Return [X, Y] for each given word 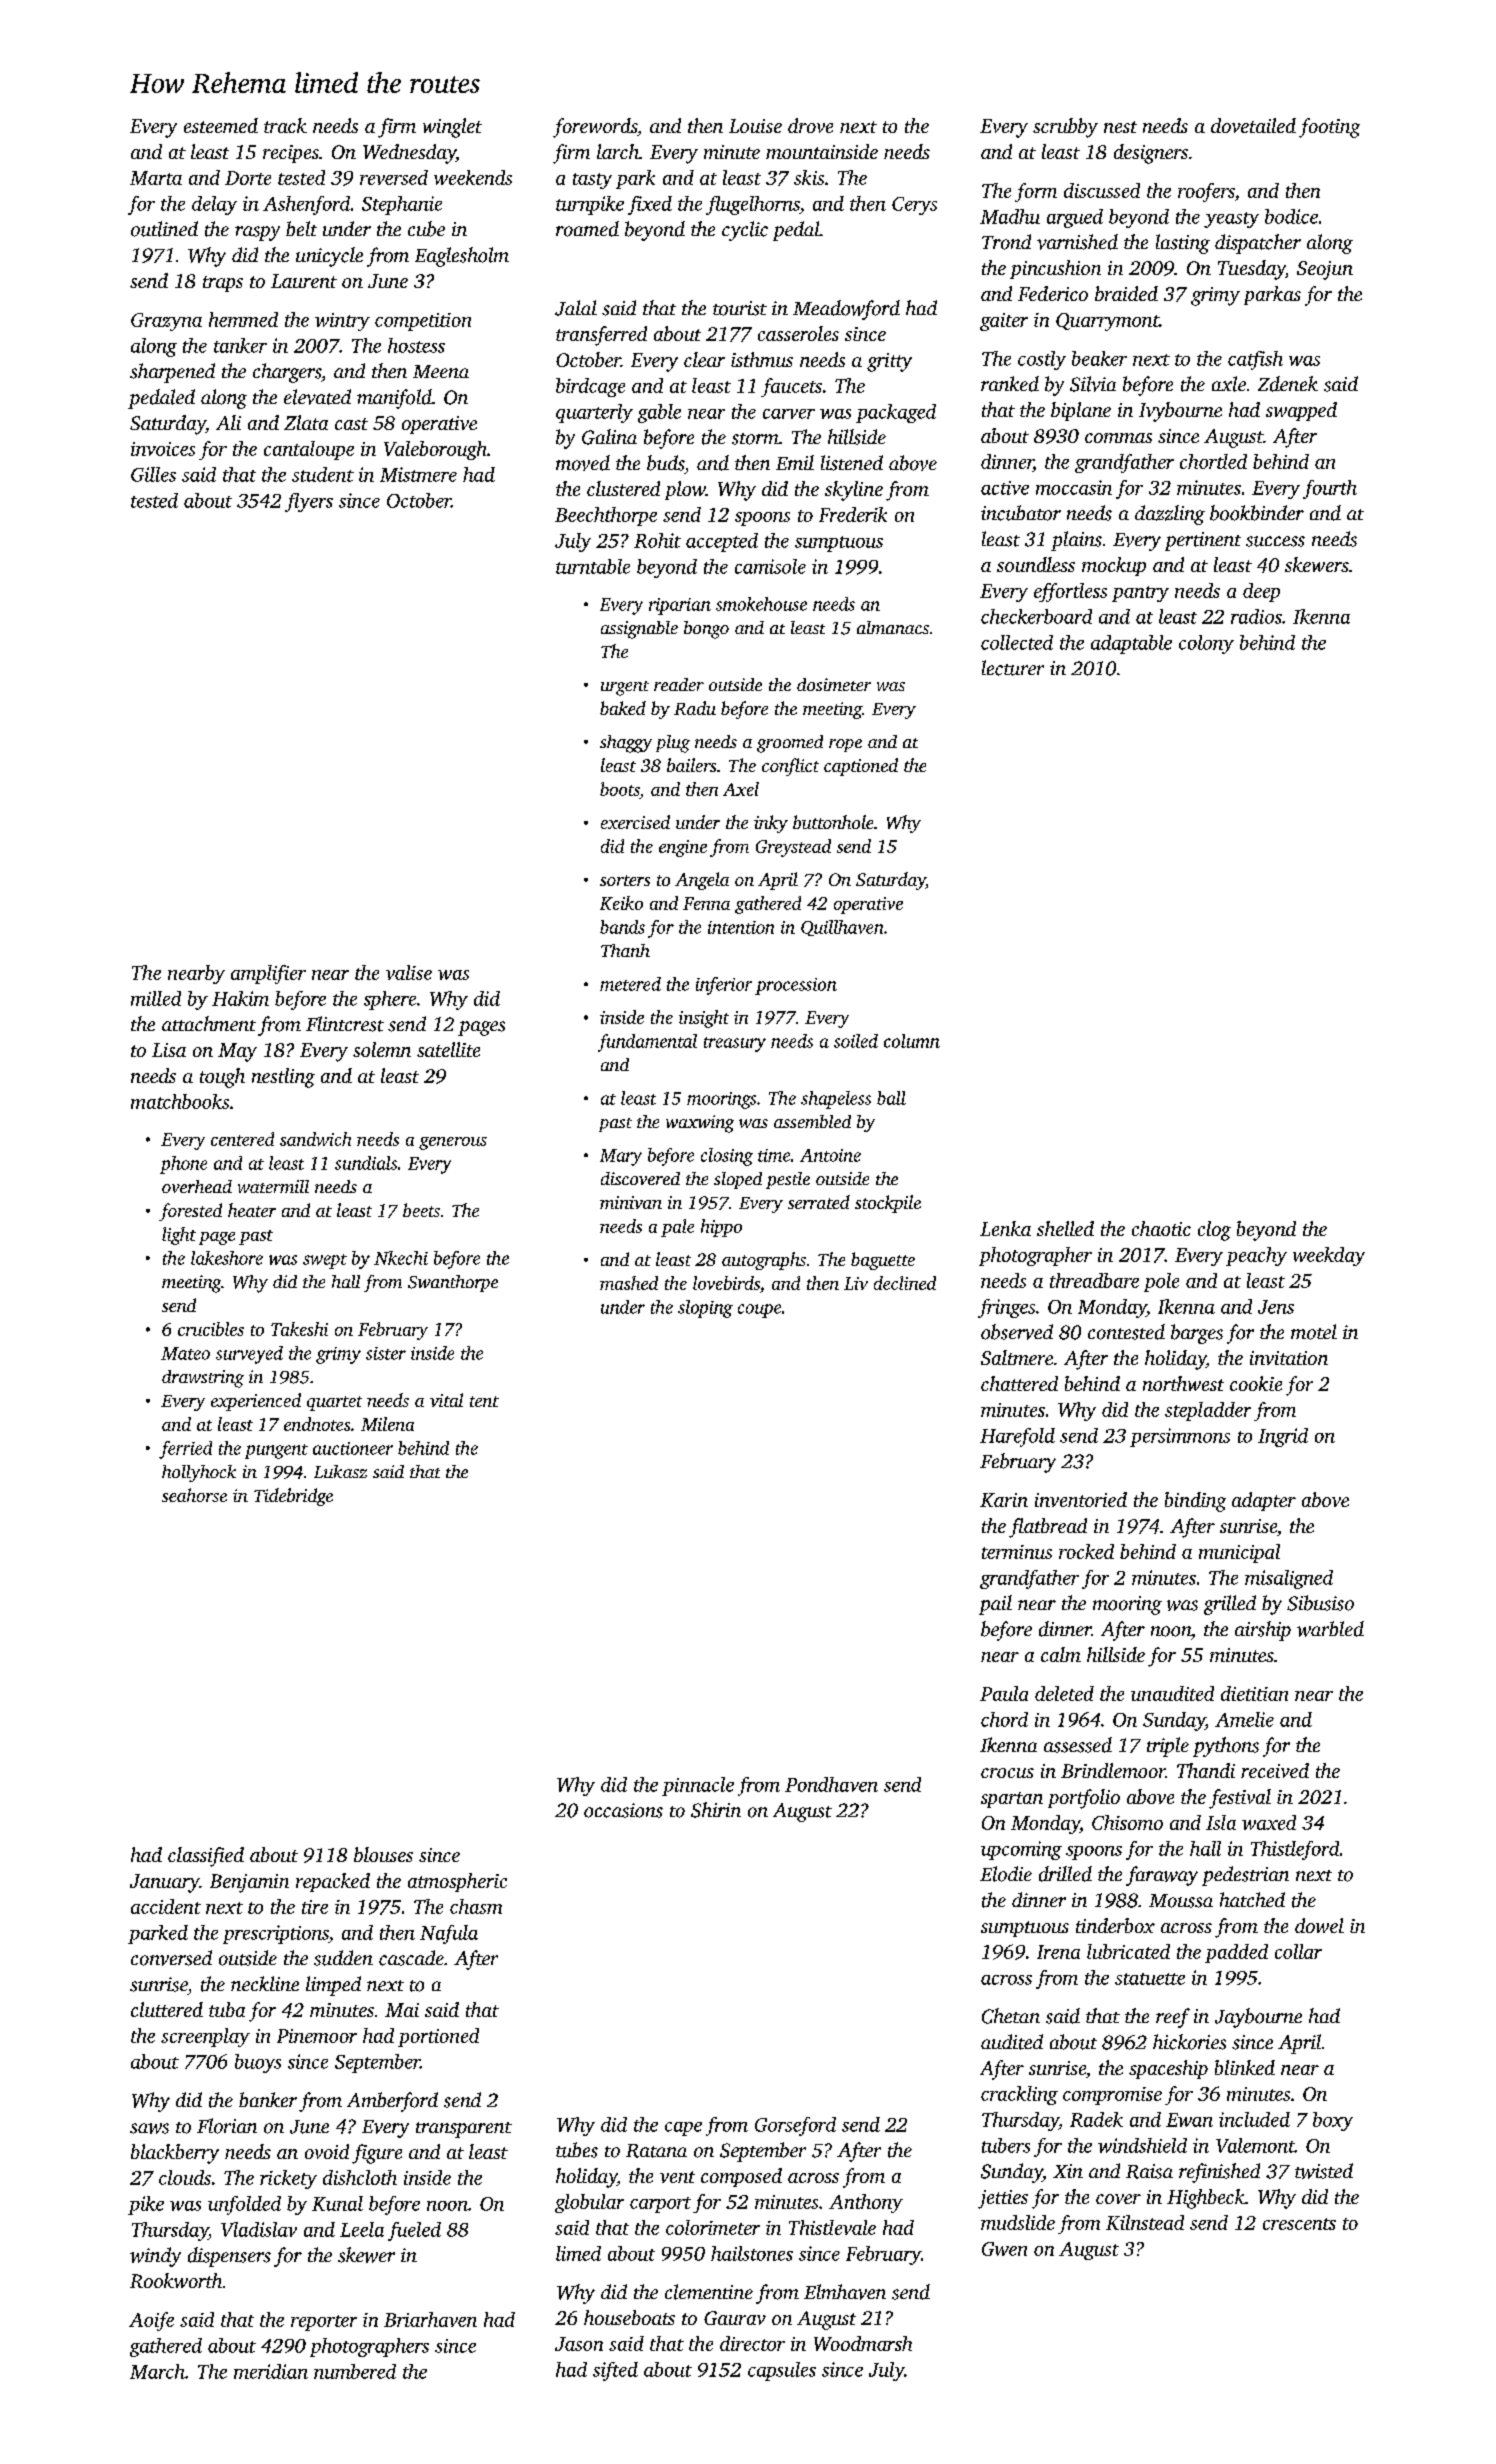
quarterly [594, 413]
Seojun [1325, 270]
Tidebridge [293, 1497]
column [912, 1041]
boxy [1333, 2121]
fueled [414, 2231]
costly [1042, 360]
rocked [1086, 1551]
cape [683, 2129]
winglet [452, 128]
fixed [650, 205]
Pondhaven [831, 1784]
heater [252, 1210]
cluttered [167, 2009]
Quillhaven [842, 928]
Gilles [153, 474]
